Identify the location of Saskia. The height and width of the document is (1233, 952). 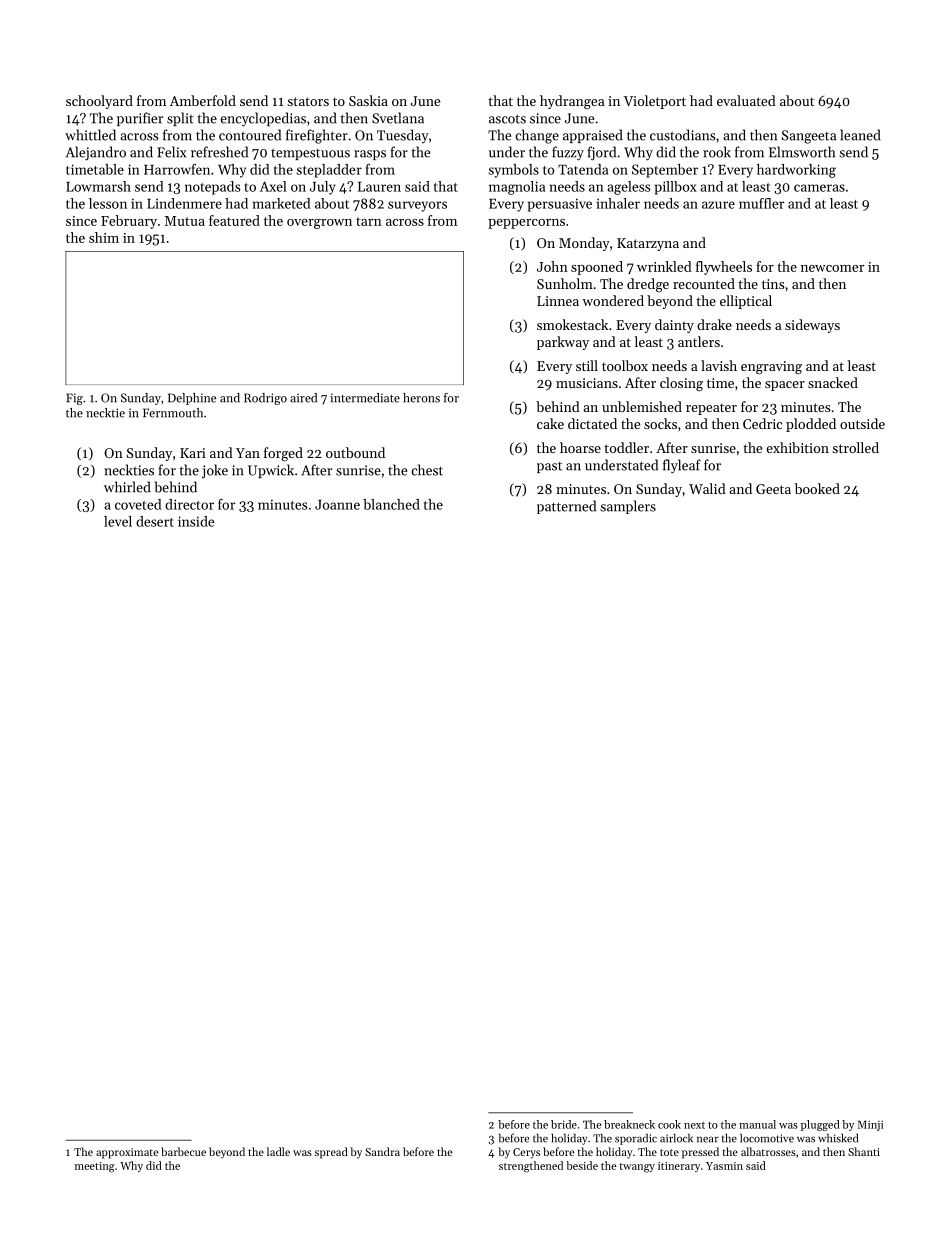
(368, 100).
